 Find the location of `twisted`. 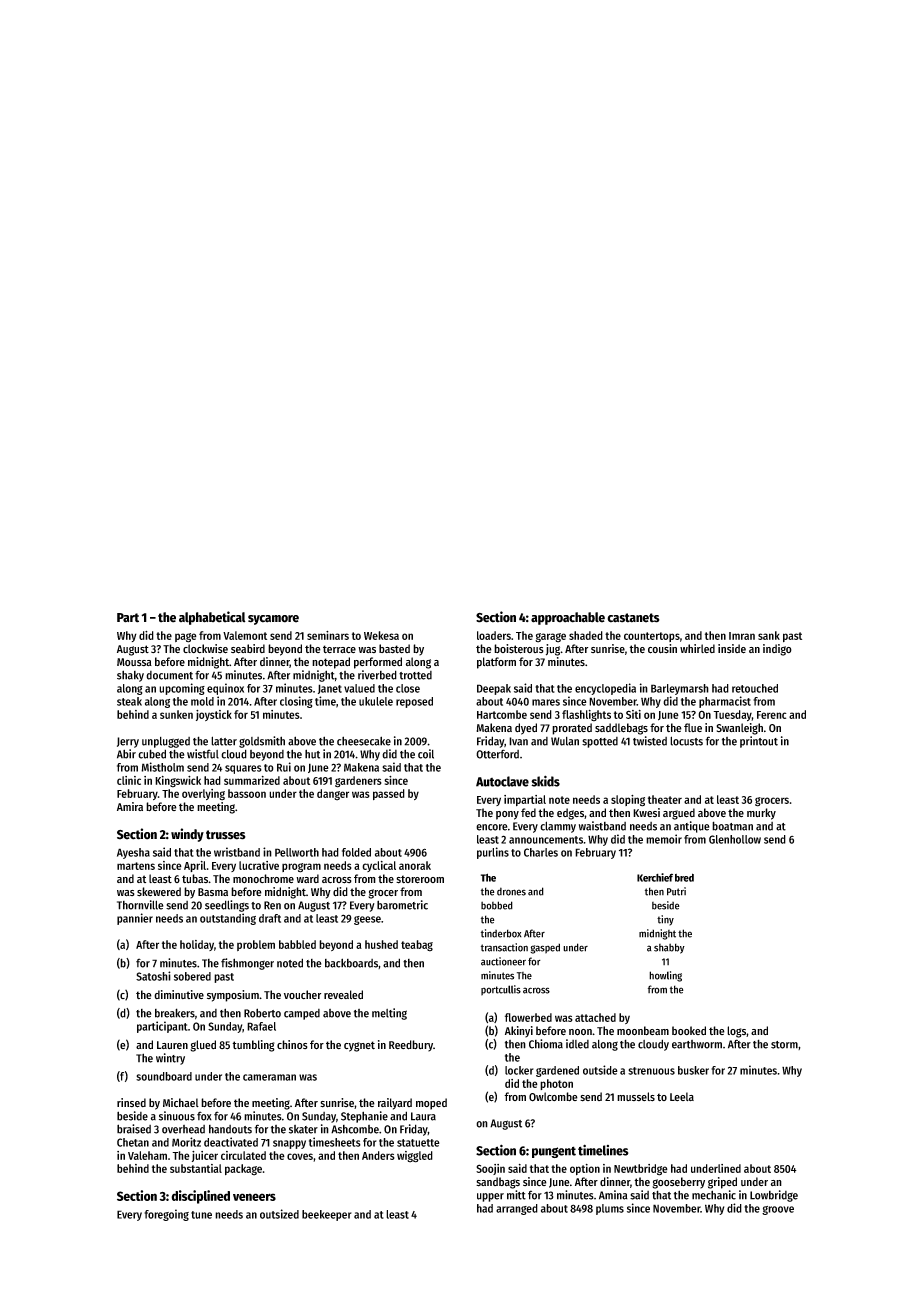

twisted is located at coordinates (650, 741).
